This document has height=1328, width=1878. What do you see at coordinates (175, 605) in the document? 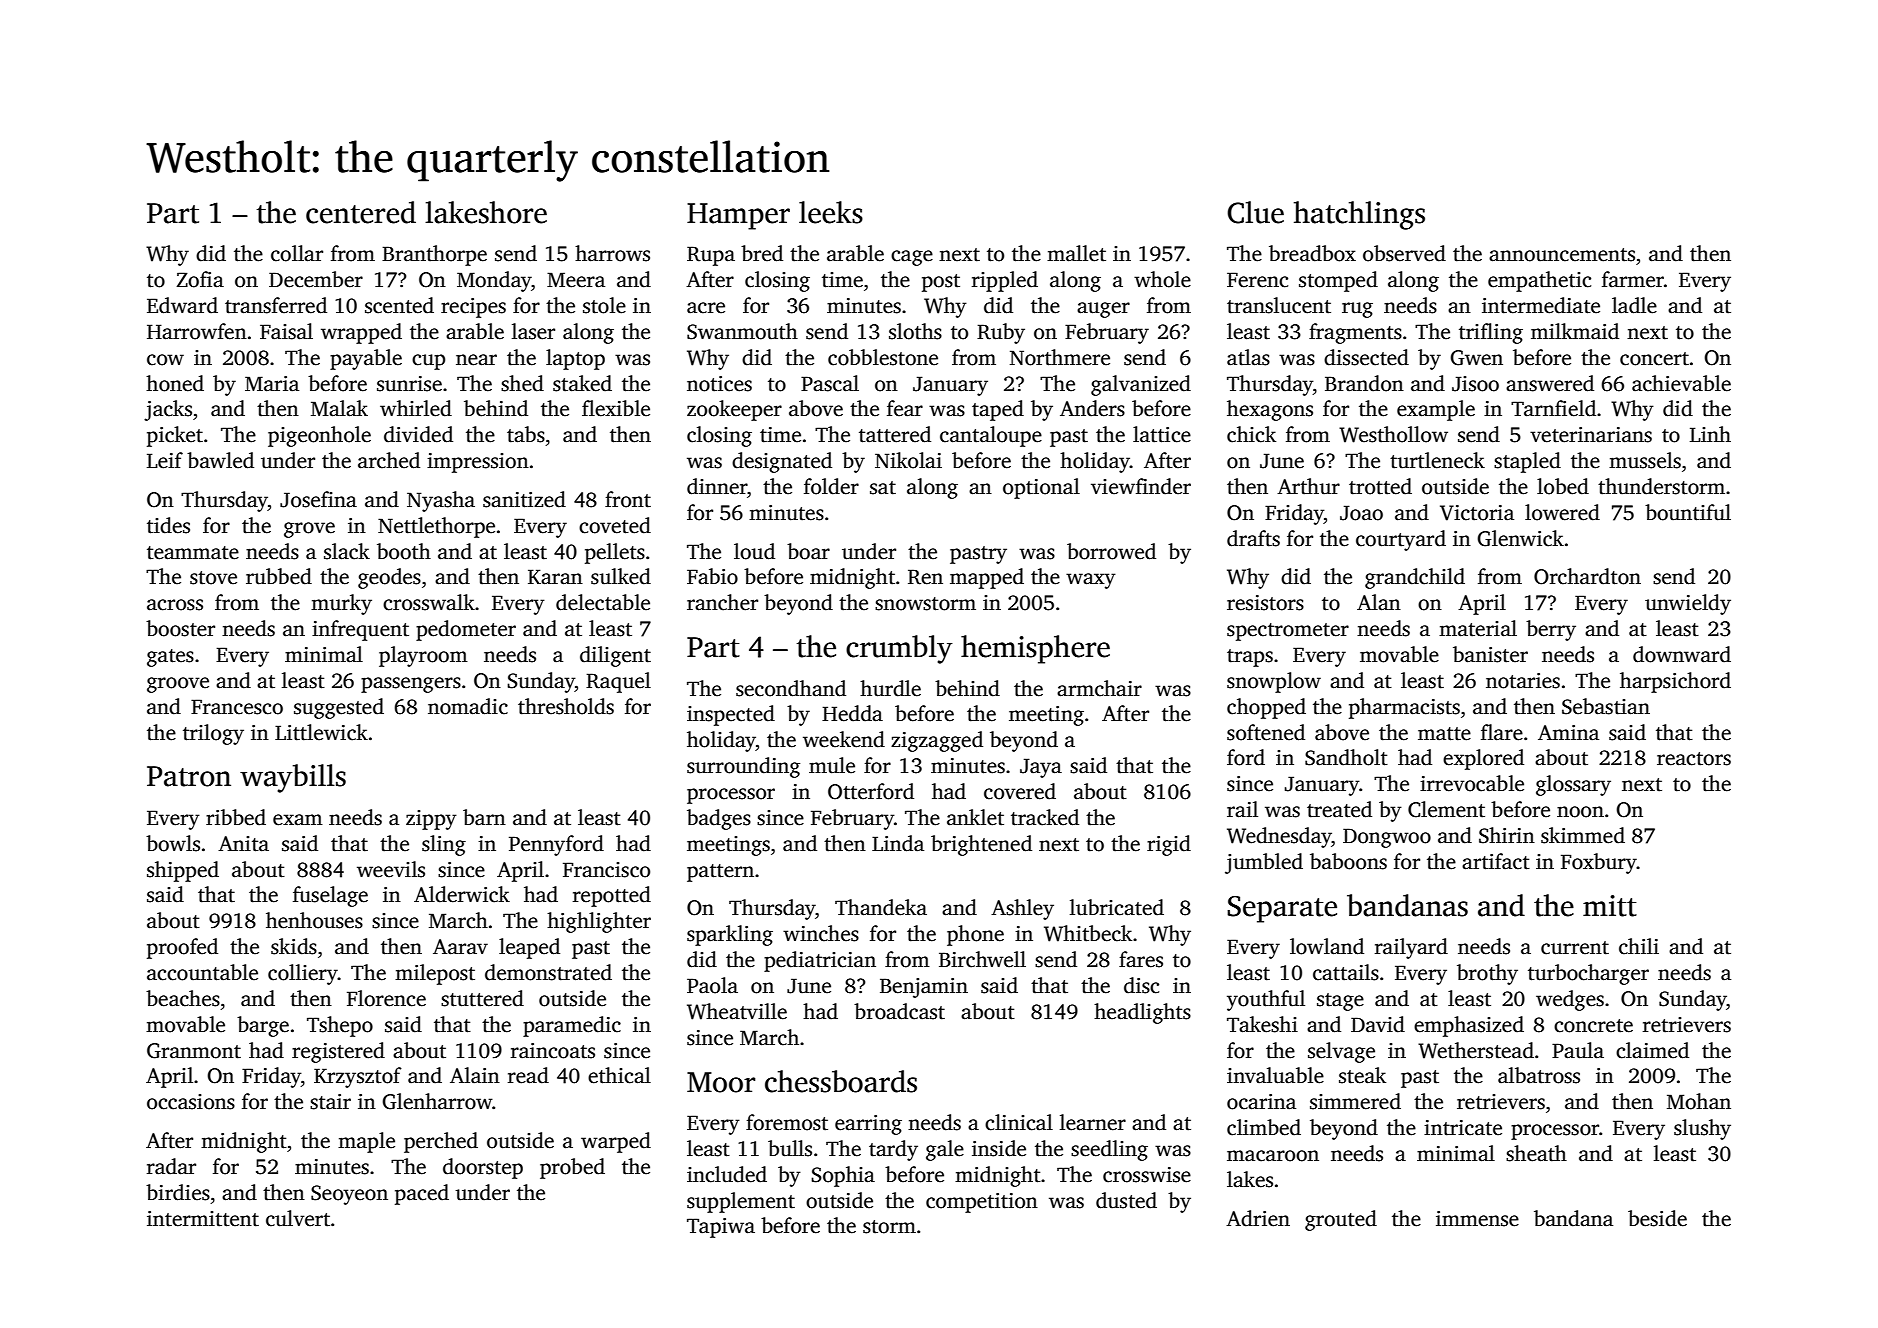
I see `across` at bounding box center [175, 605].
